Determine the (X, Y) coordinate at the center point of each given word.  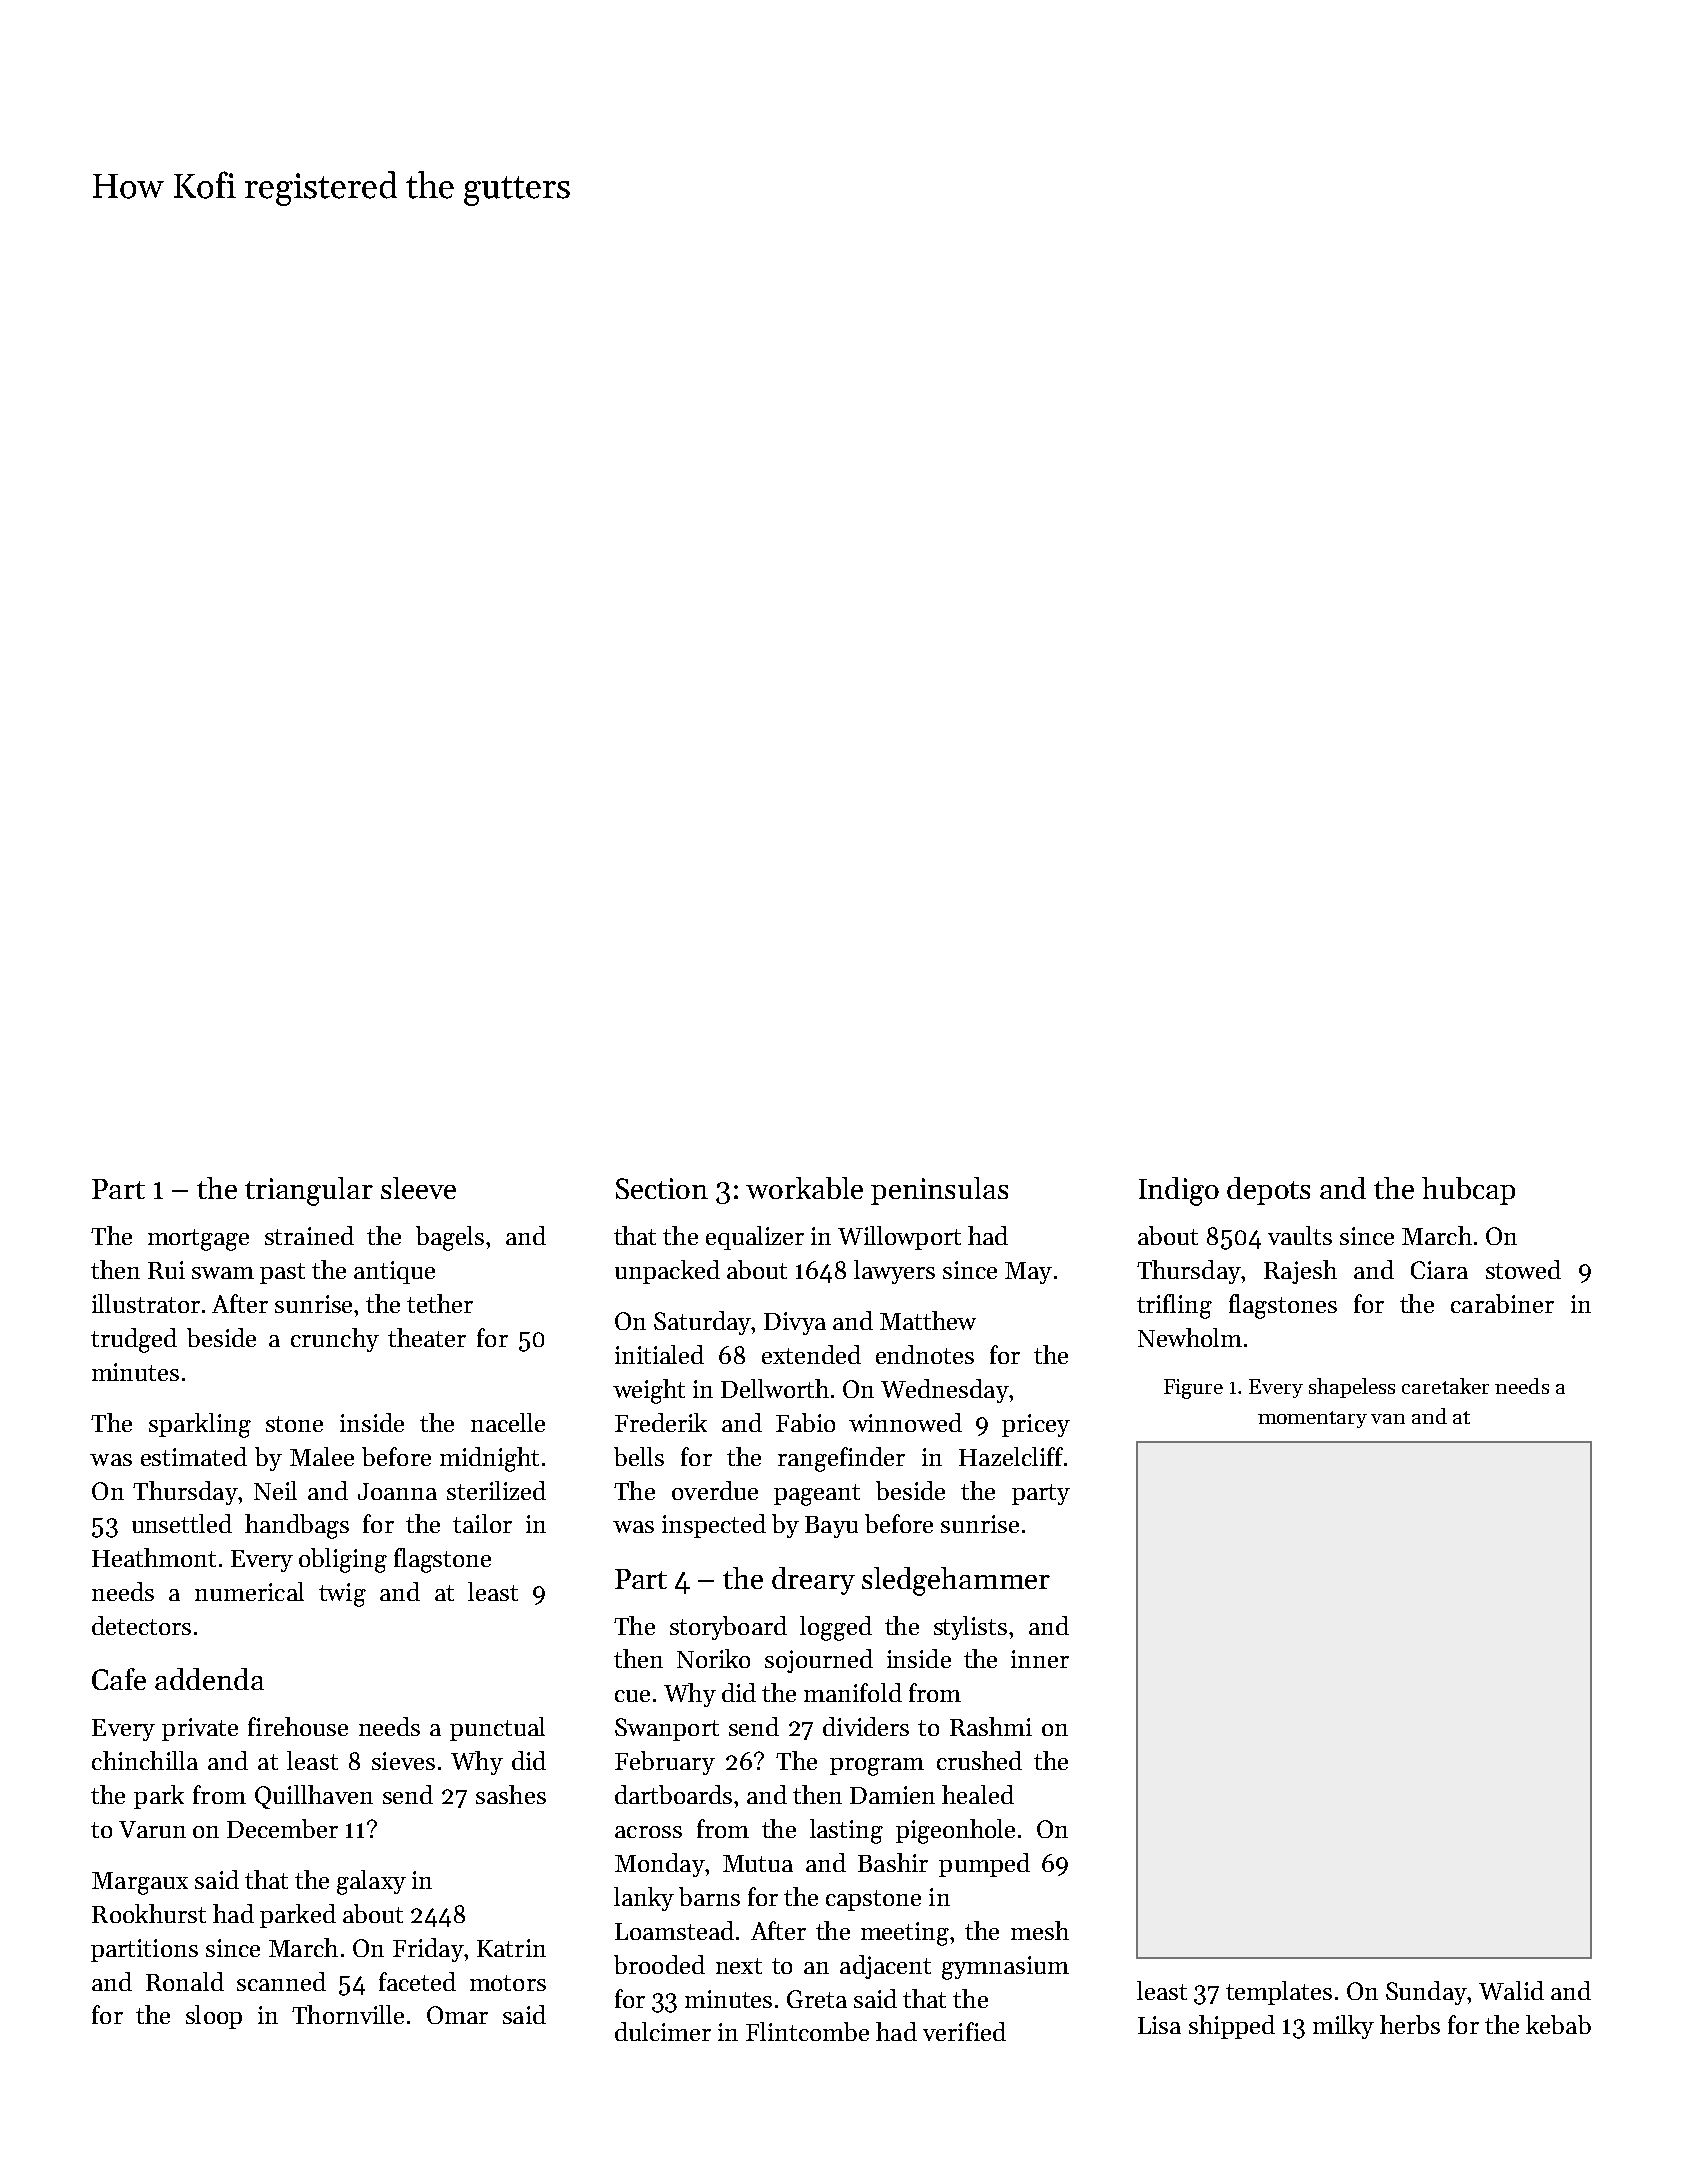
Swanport (667, 1729)
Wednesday (945, 1391)
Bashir (893, 1862)
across (648, 1832)
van (1388, 1419)
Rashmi (991, 1726)
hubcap (1468, 1191)
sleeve (418, 1188)
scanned (281, 1981)
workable (804, 1188)
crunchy (335, 1340)
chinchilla (145, 1760)
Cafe (119, 1679)
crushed (979, 1760)
